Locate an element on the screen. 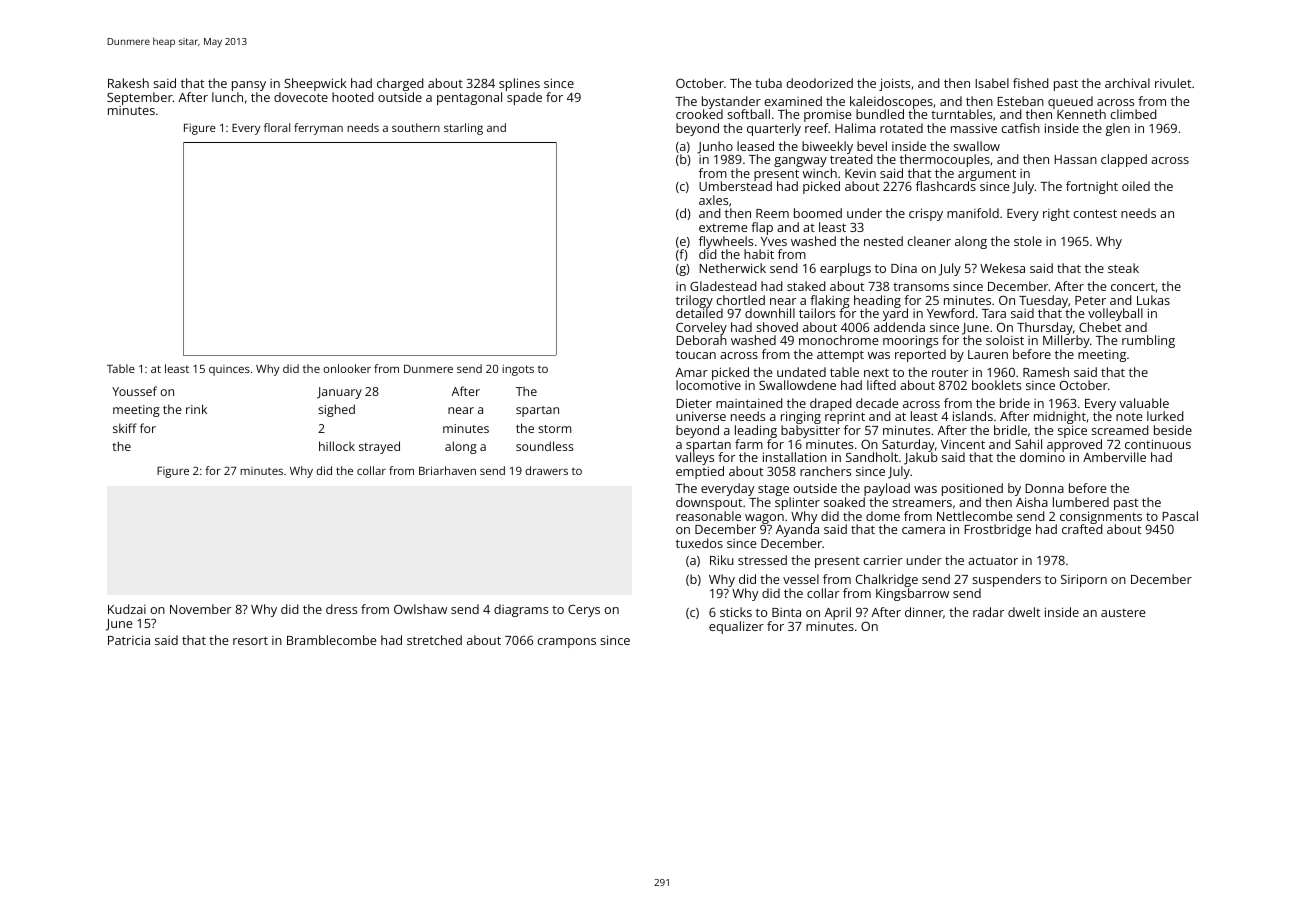 This screenshot has width=1308, height=924. continuous is located at coordinates (1158, 444).
